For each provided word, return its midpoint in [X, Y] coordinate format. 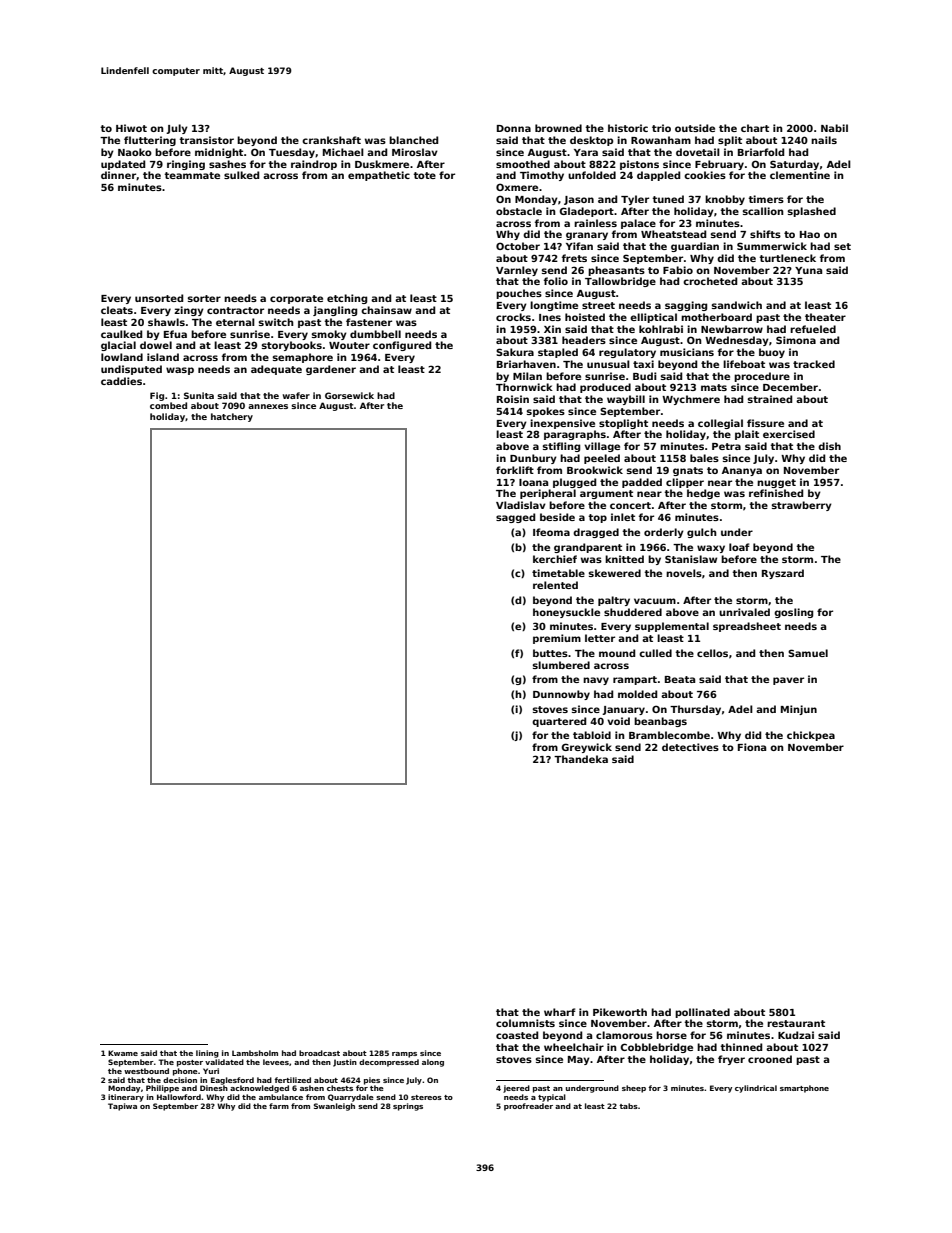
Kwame [123, 1053]
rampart [635, 680]
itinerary [126, 1098]
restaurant [796, 1023]
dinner [118, 175]
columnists [525, 1023]
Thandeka [581, 759]
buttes [550, 653]
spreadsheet [747, 627]
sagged [515, 518]
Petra [726, 446]
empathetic [379, 176]
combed [168, 405]
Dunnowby [561, 695]
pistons [639, 165]
